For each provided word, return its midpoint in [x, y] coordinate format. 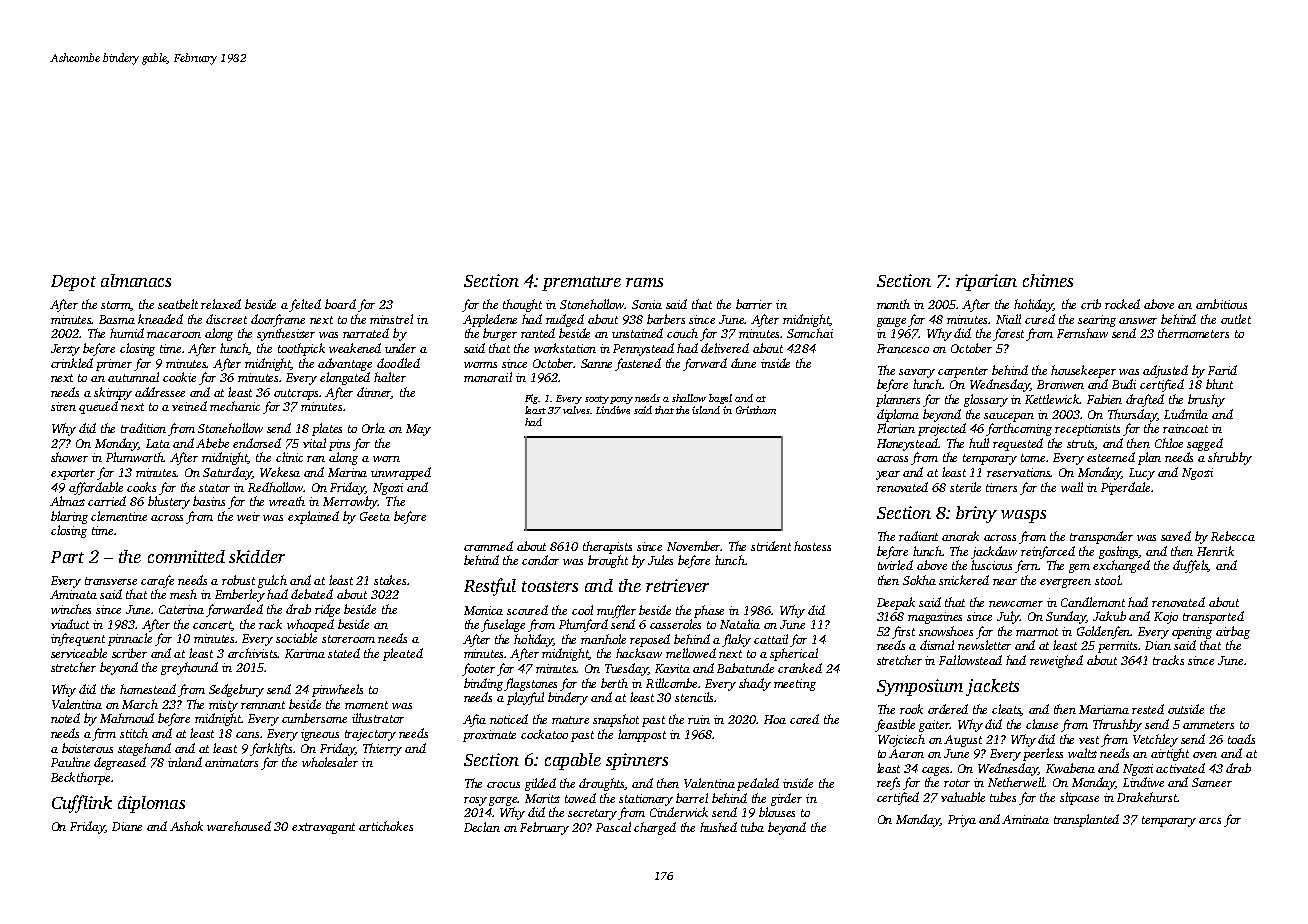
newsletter [984, 645]
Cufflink [82, 804]
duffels [1191, 566]
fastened [638, 364]
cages [936, 771]
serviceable [79, 653]
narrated [366, 333]
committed [186, 556]
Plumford [583, 625]
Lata [158, 443]
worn [386, 459]
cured [1040, 319]
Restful [490, 587]
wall [1072, 487]
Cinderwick [679, 812]
